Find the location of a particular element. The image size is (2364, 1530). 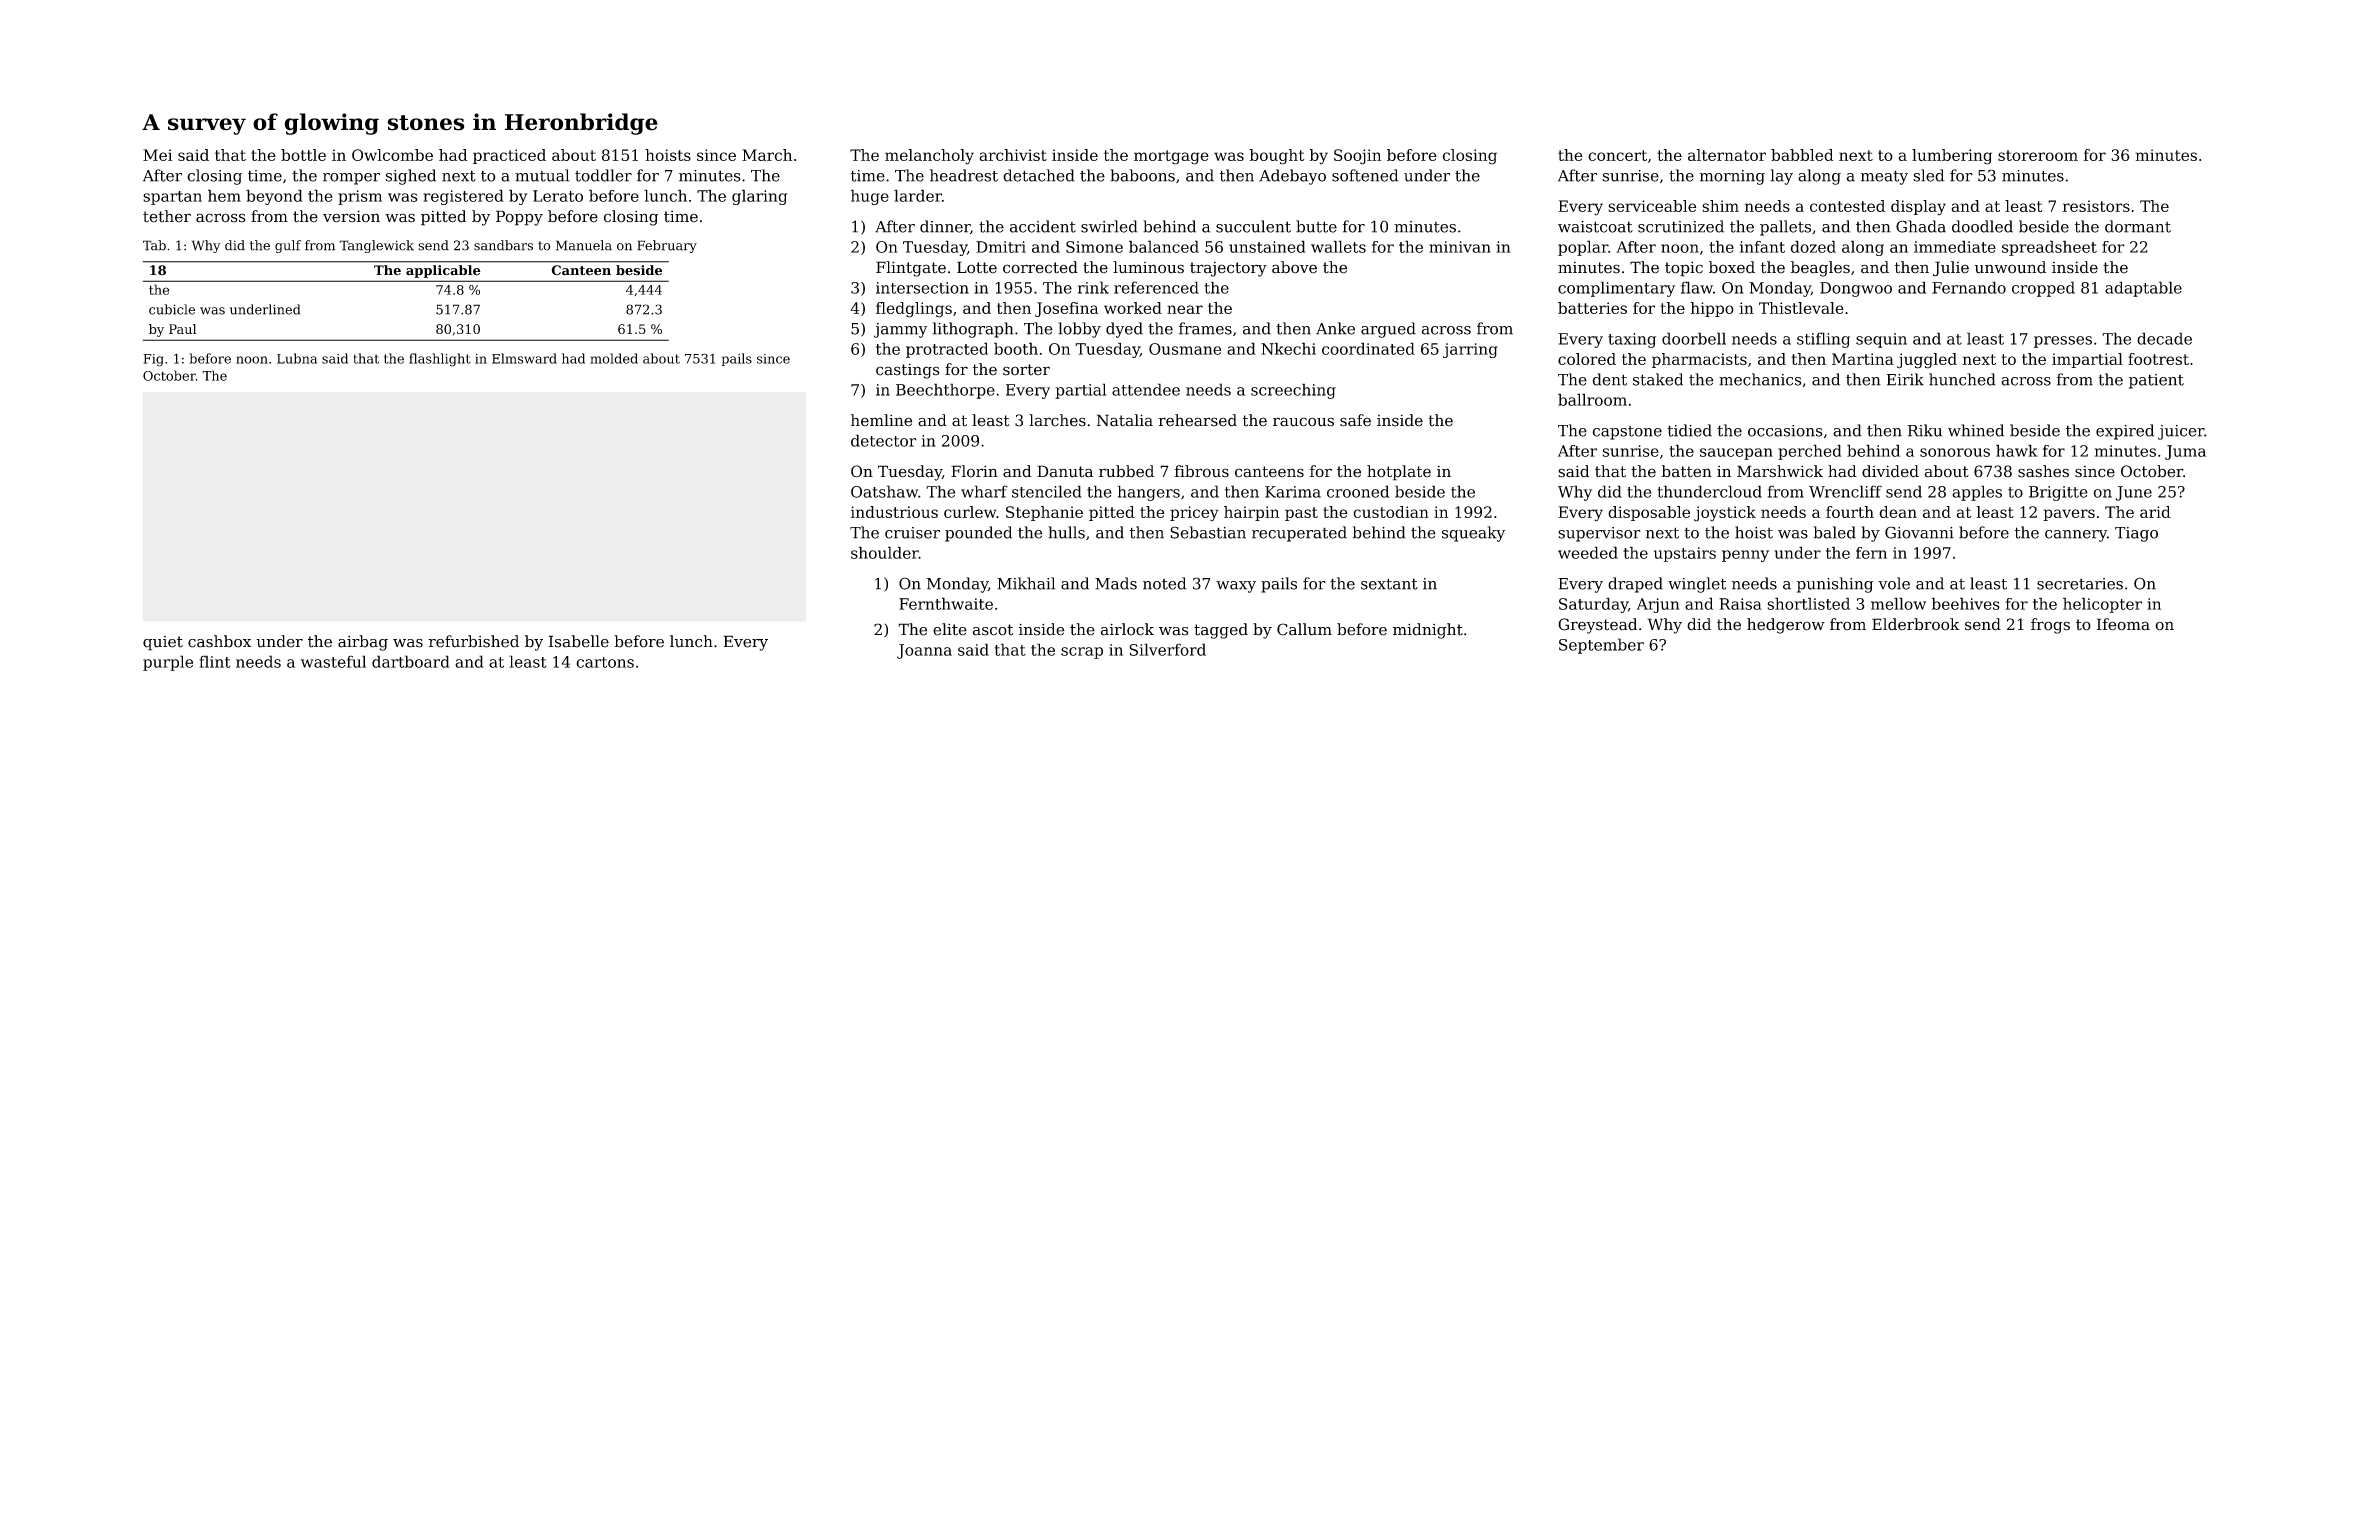

cannery is located at coordinates (2076, 536).
